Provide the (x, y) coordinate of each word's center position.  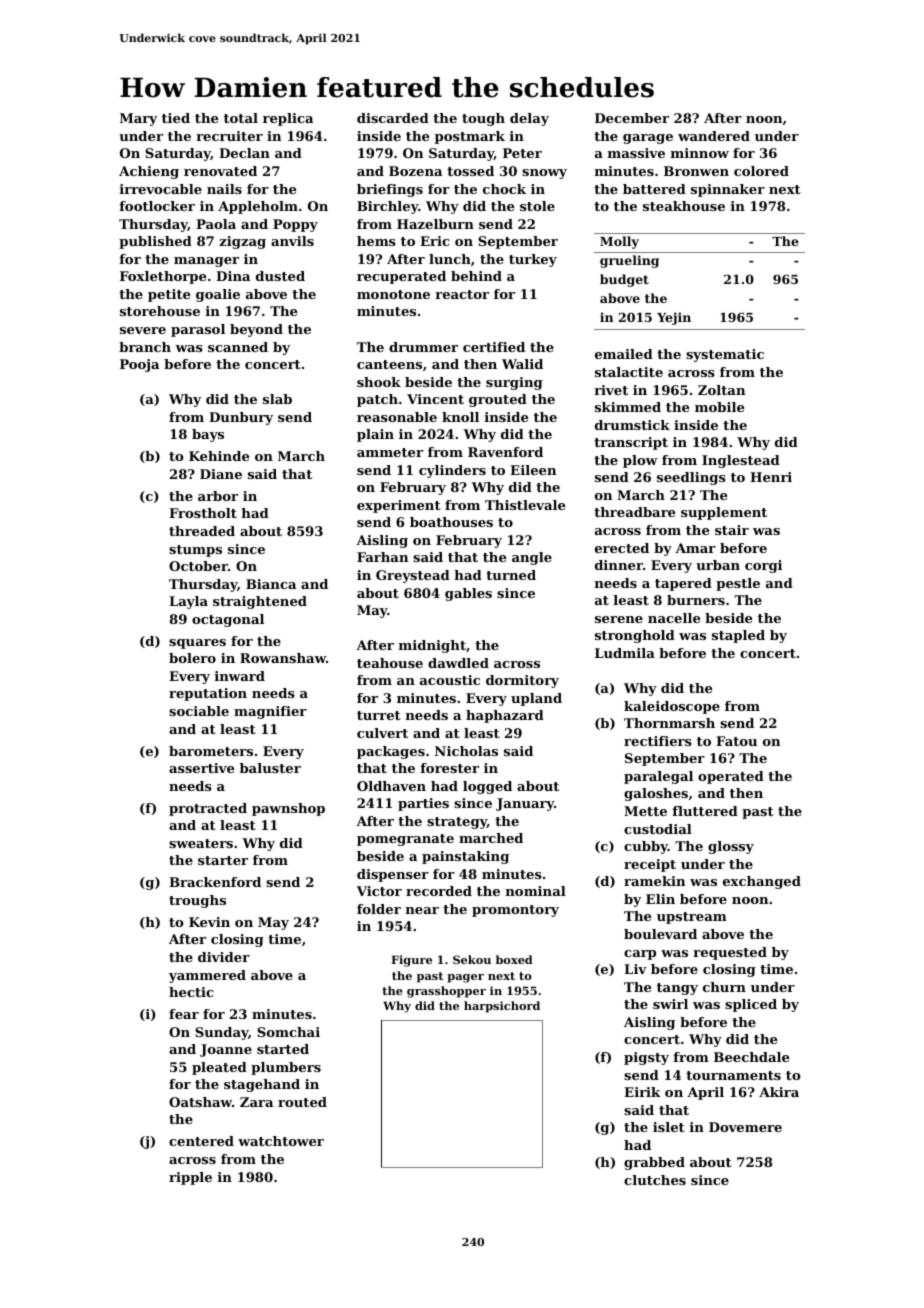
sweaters (201, 843)
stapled (738, 636)
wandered (714, 136)
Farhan (382, 557)
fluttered (705, 811)
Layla (188, 602)
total (241, 118)
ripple (190, 1178)
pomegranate (405, 840)
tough (483, 119)
